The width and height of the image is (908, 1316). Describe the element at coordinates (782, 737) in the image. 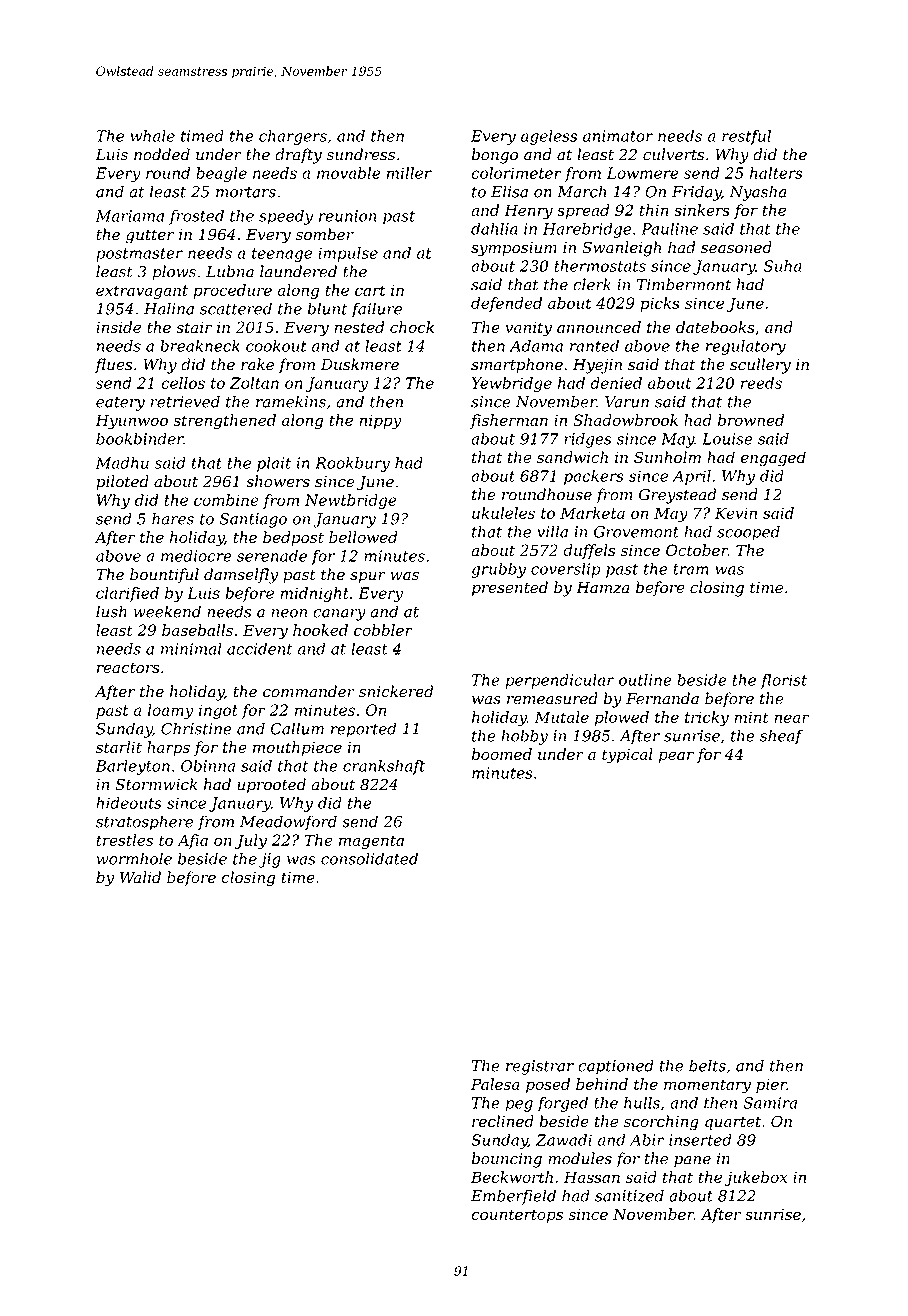

I see `sheaf` at that location.
